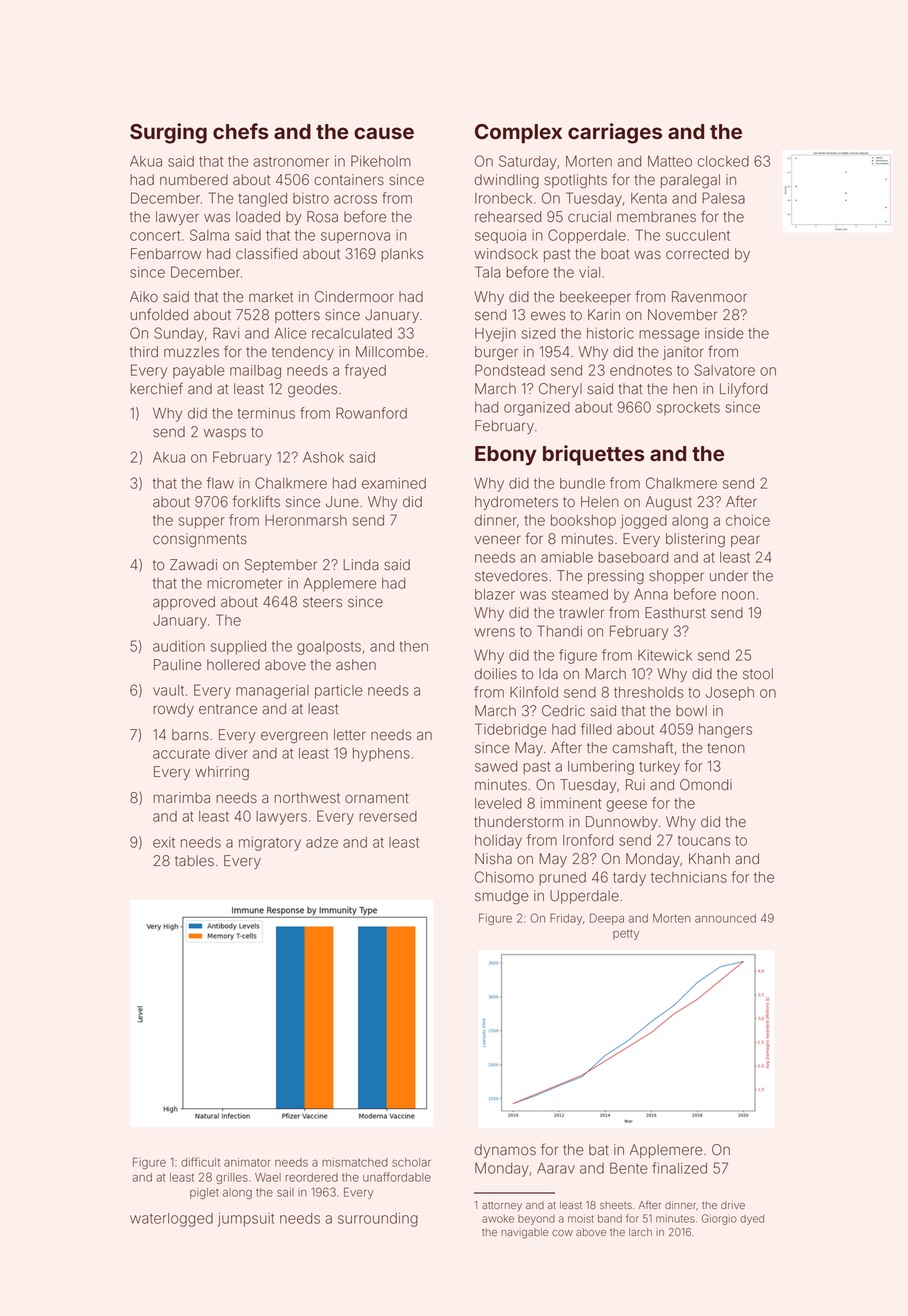  Describe the element at coordinates (272, 692) in the page. I see `managerial` at that location.
